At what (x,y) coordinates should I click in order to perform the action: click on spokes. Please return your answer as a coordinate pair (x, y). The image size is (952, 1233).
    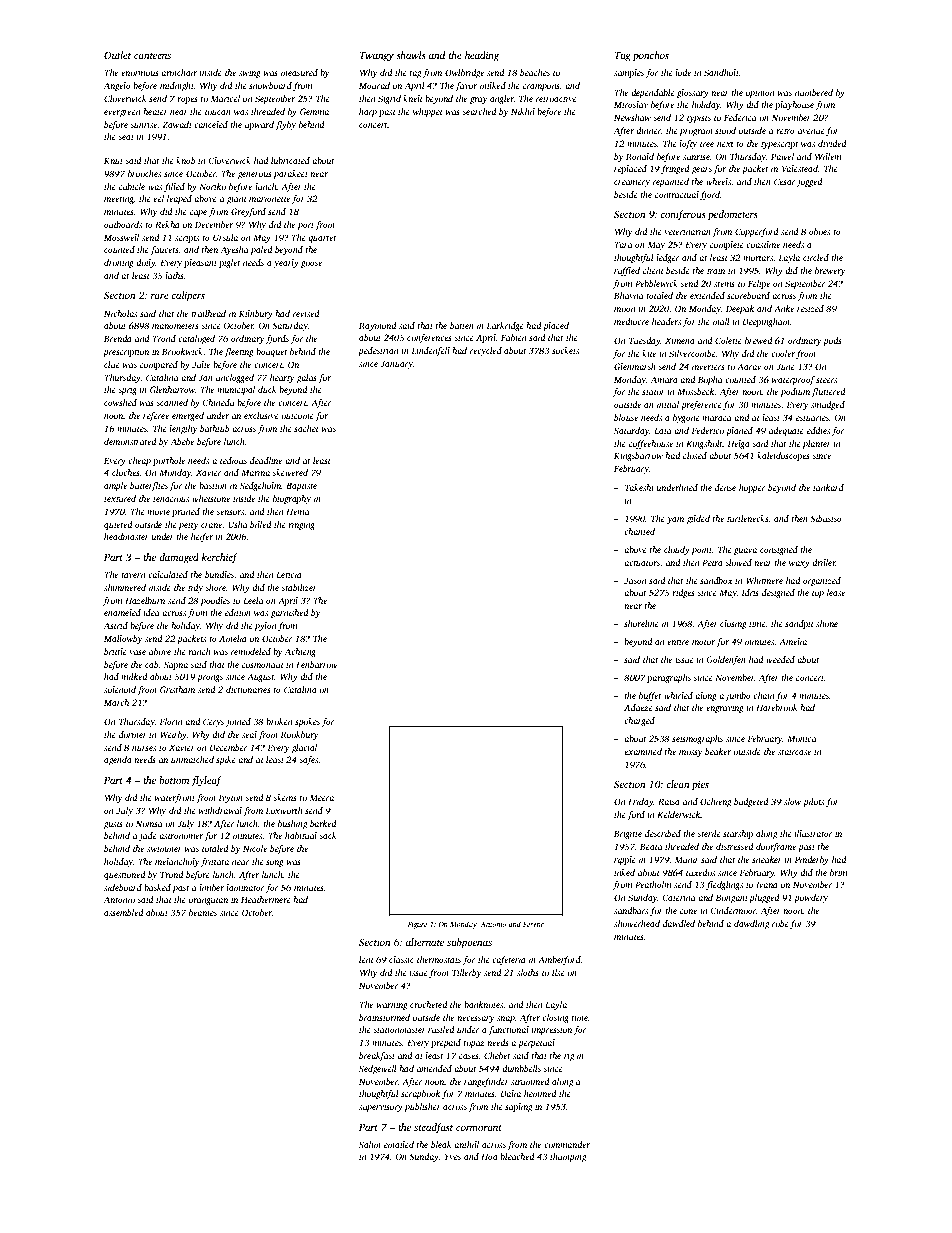
    Looking at the image, I should click on (307, 722).
